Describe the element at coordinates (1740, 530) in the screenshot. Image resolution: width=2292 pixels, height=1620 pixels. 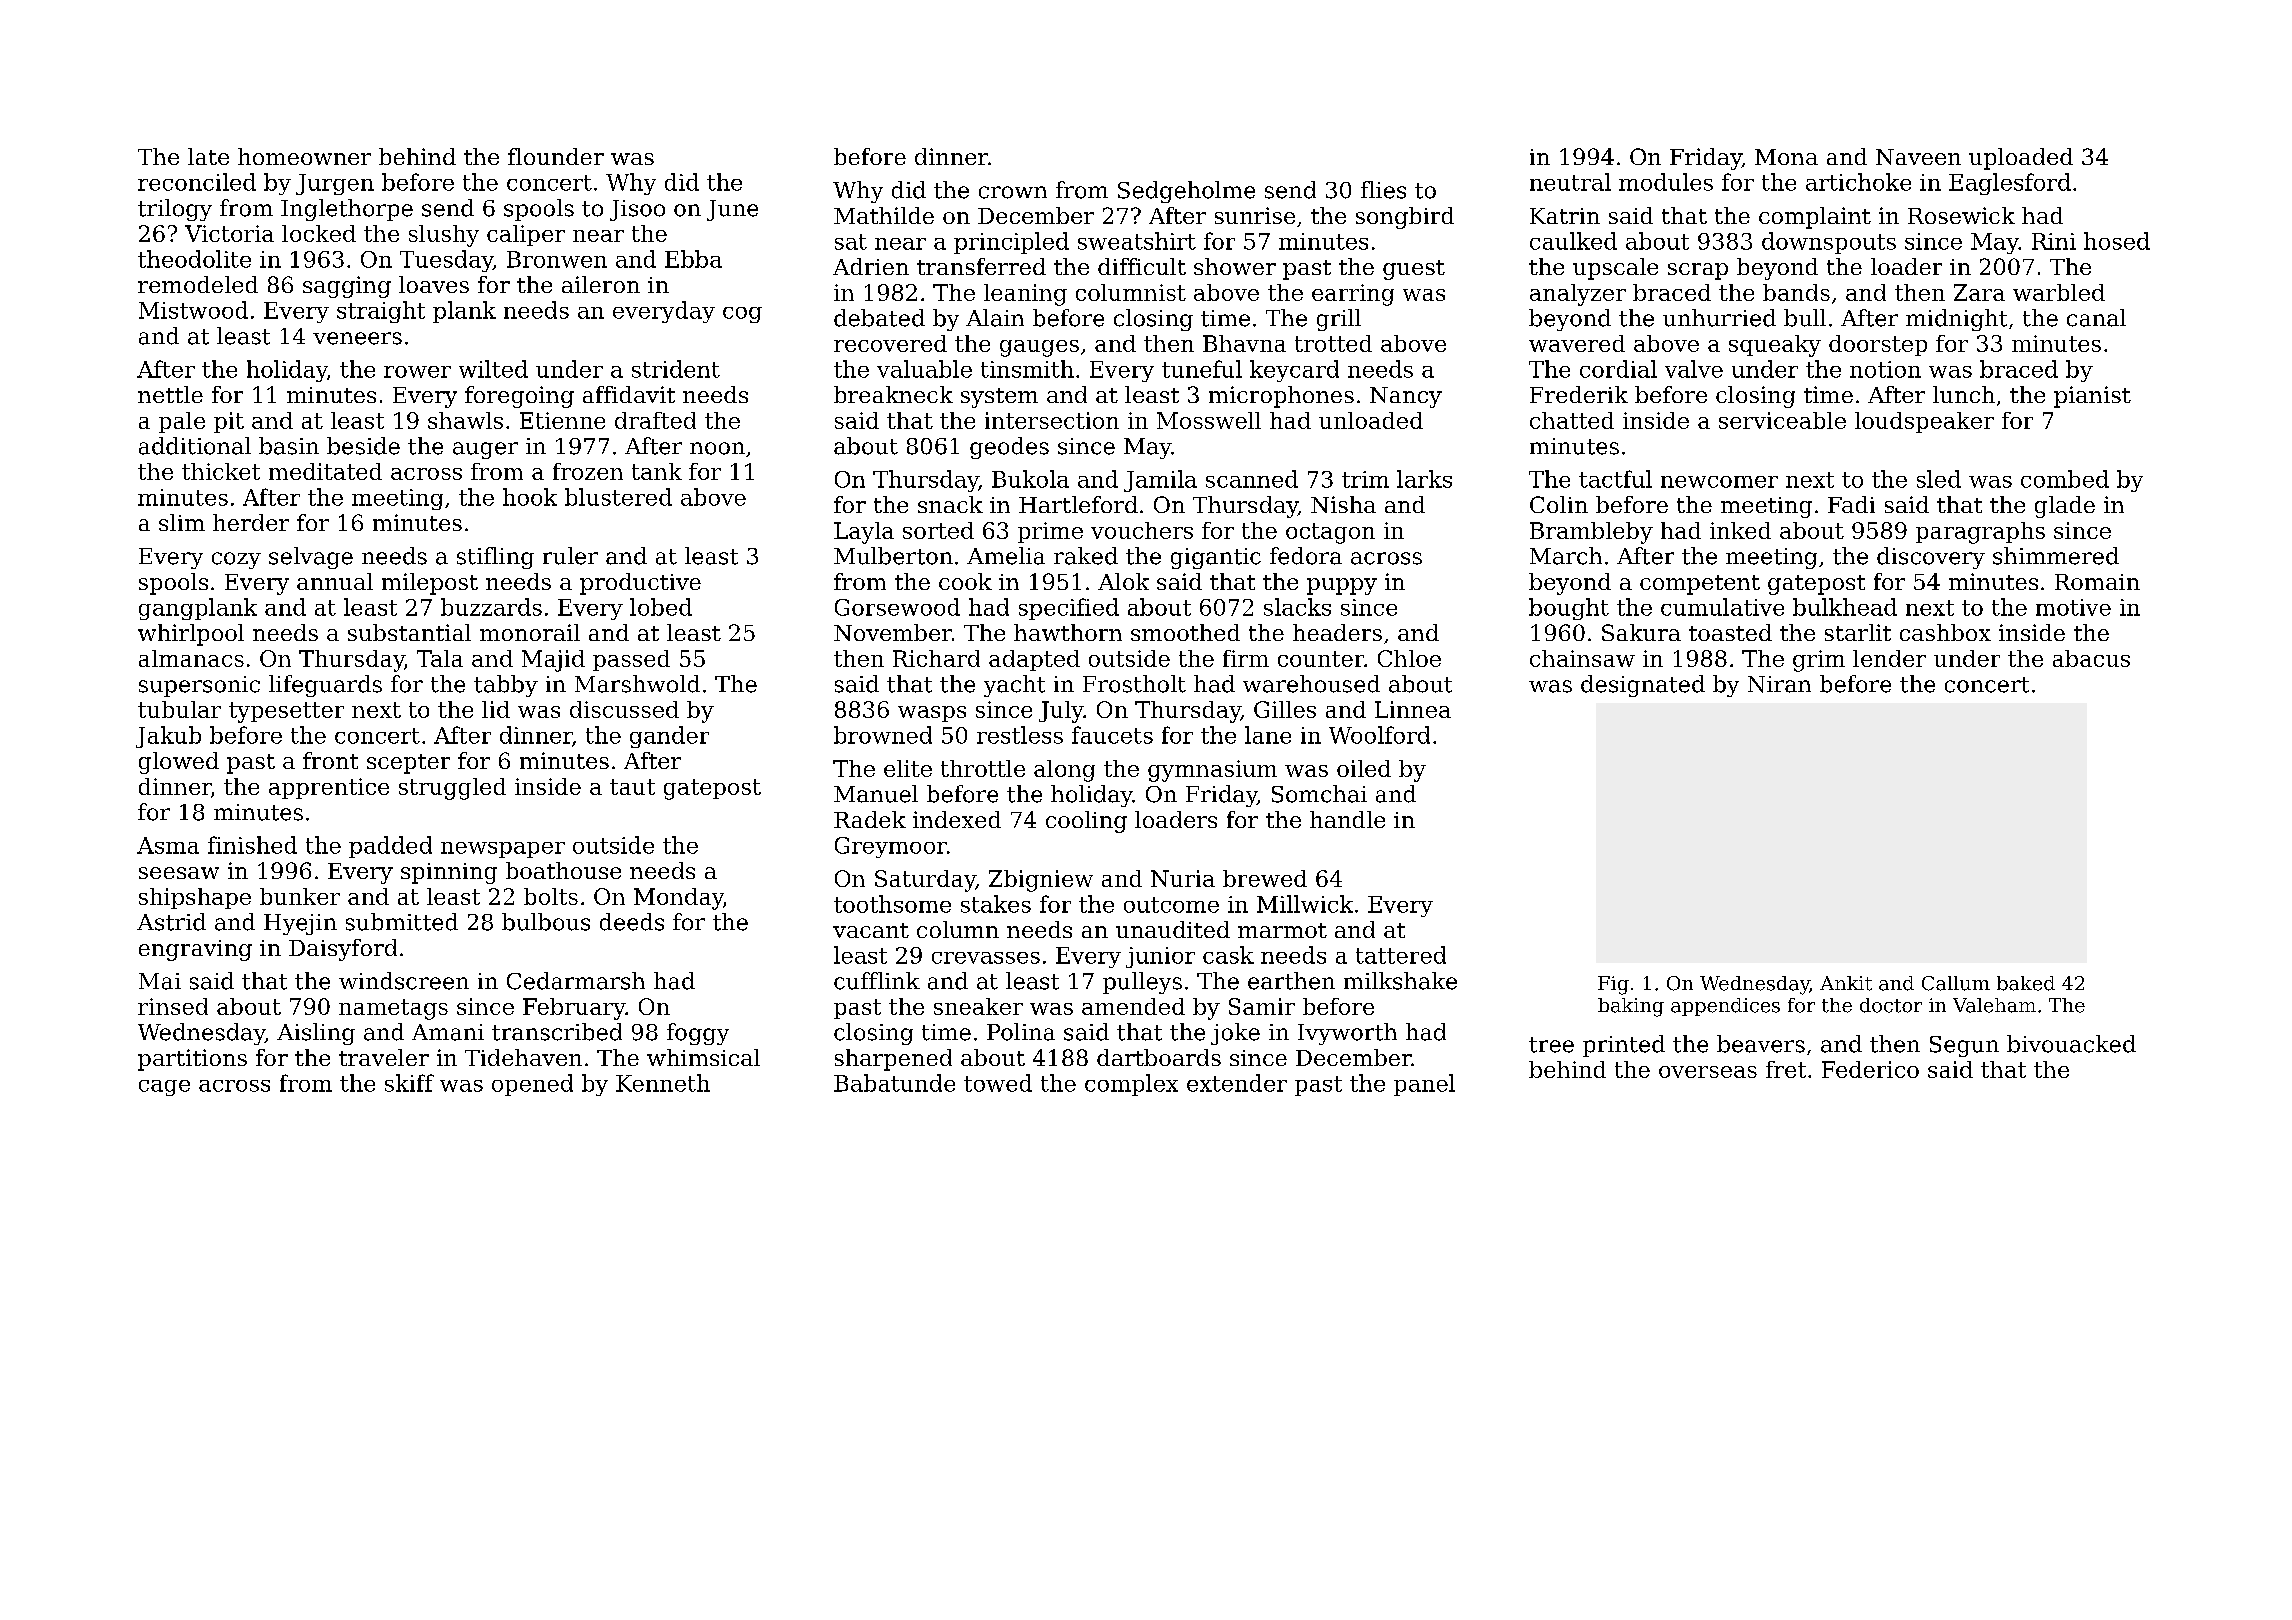
I see `inked` at that location.
